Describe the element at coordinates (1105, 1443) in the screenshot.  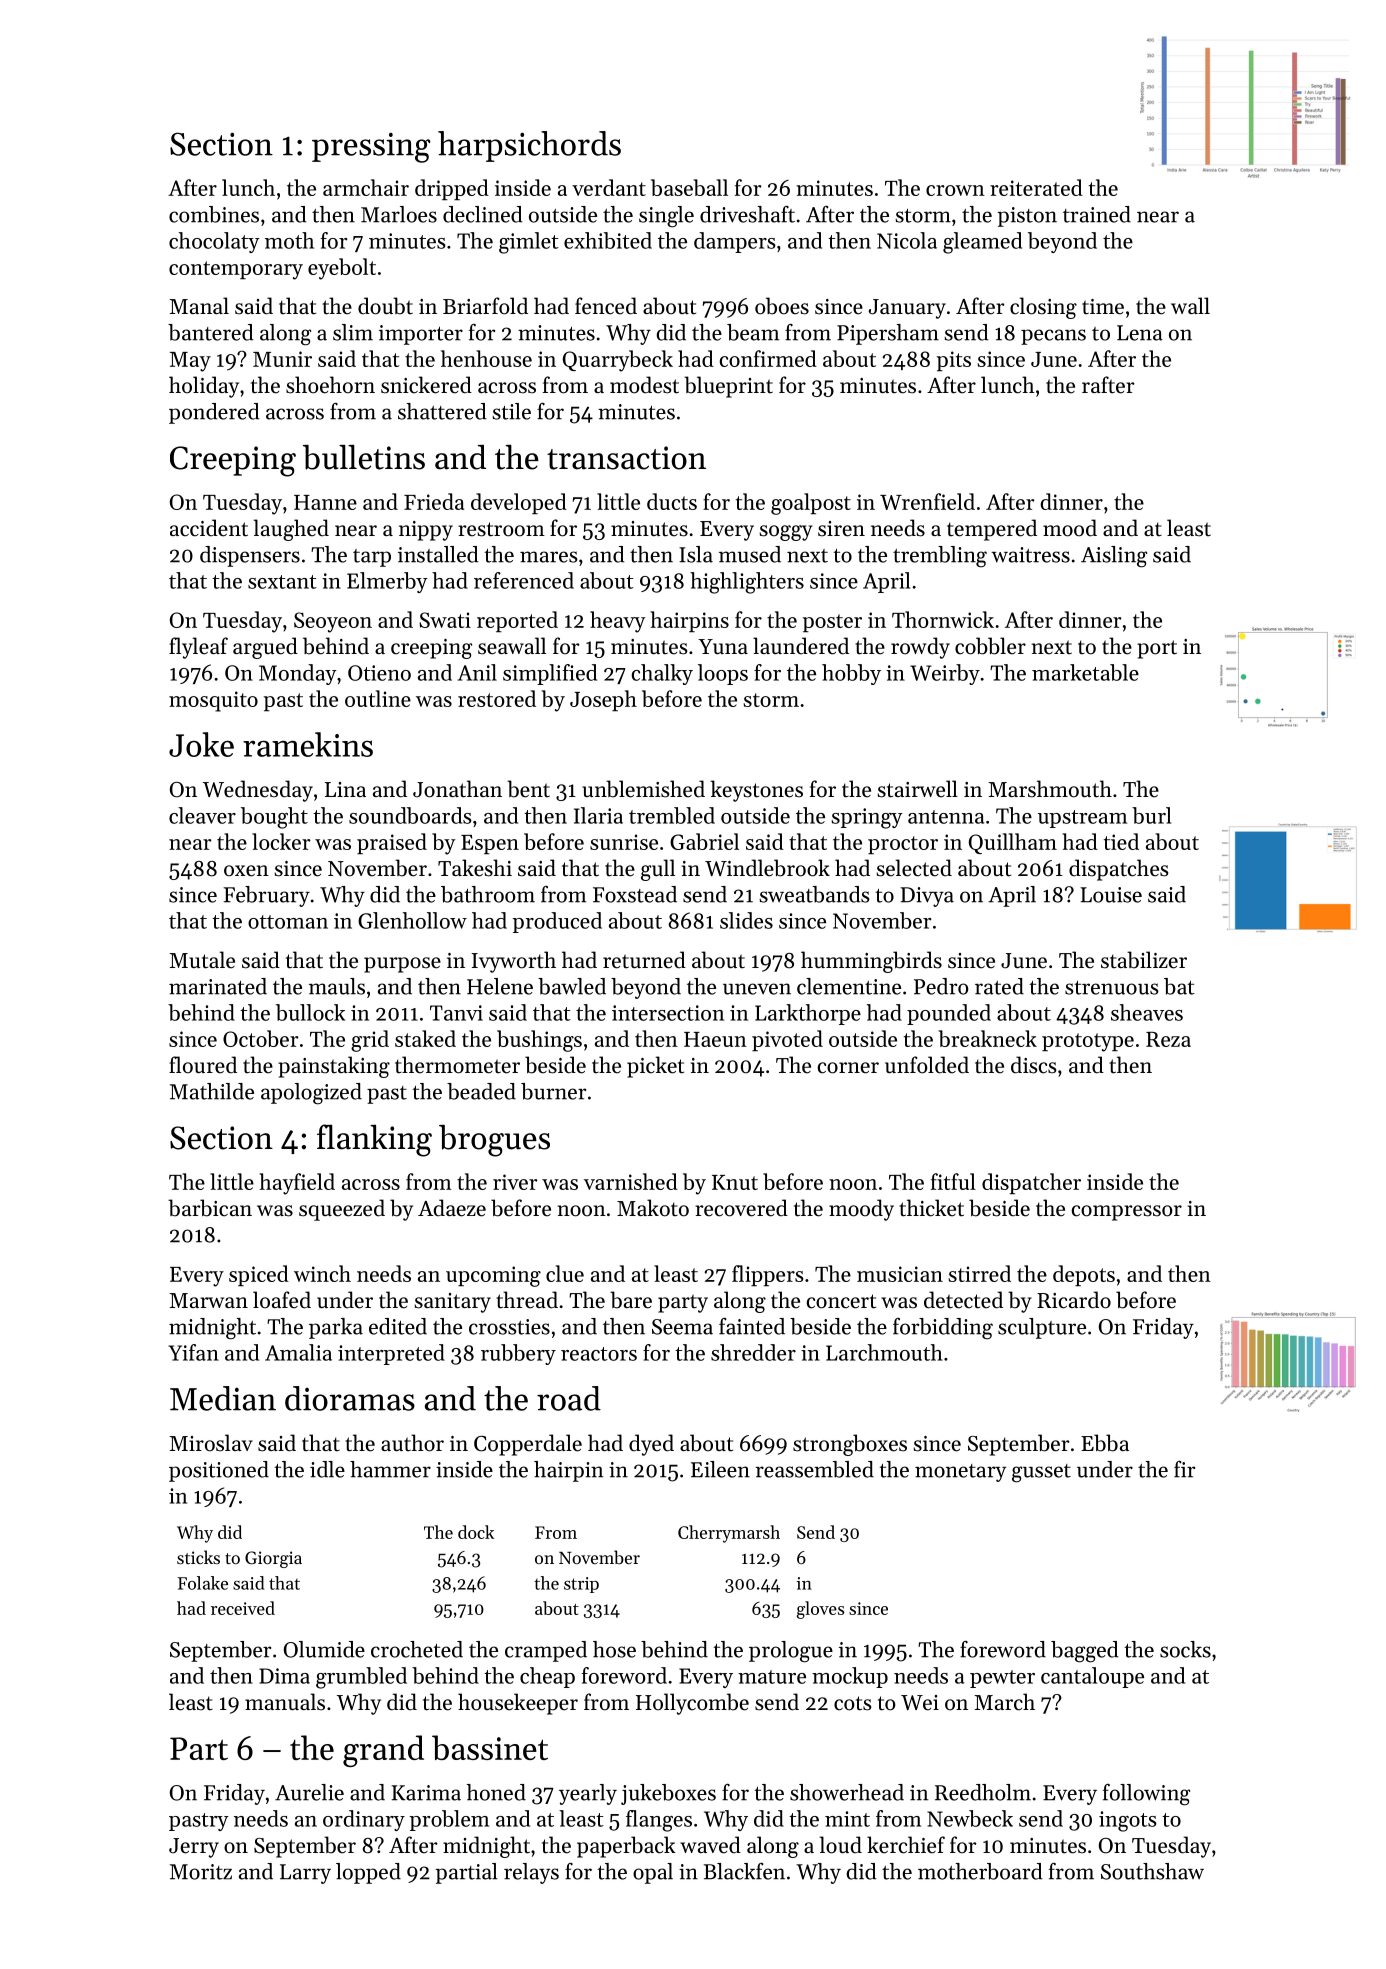
I see `Ebba` at that location.
